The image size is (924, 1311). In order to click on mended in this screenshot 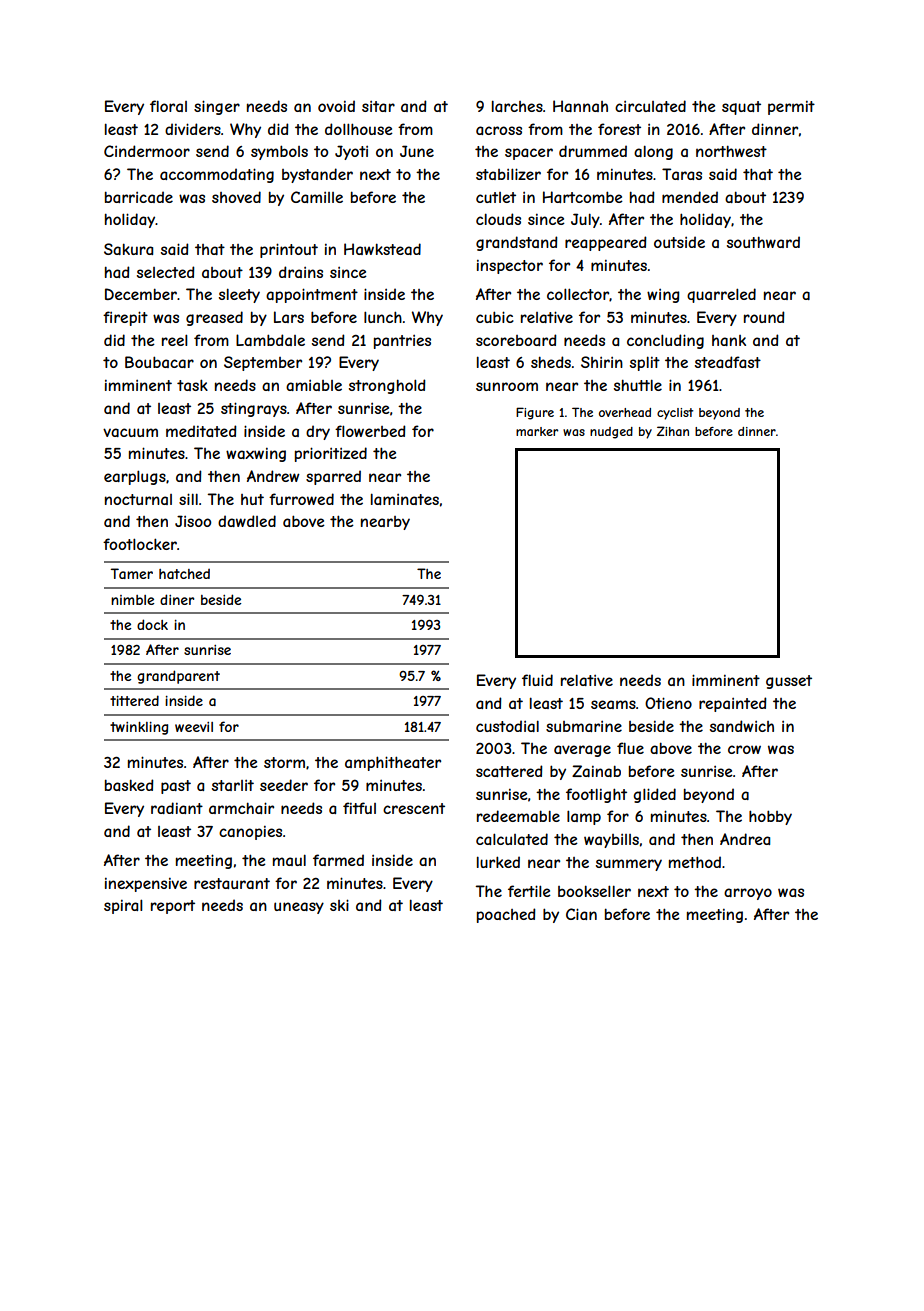, I will do `click(690, 197)`.
